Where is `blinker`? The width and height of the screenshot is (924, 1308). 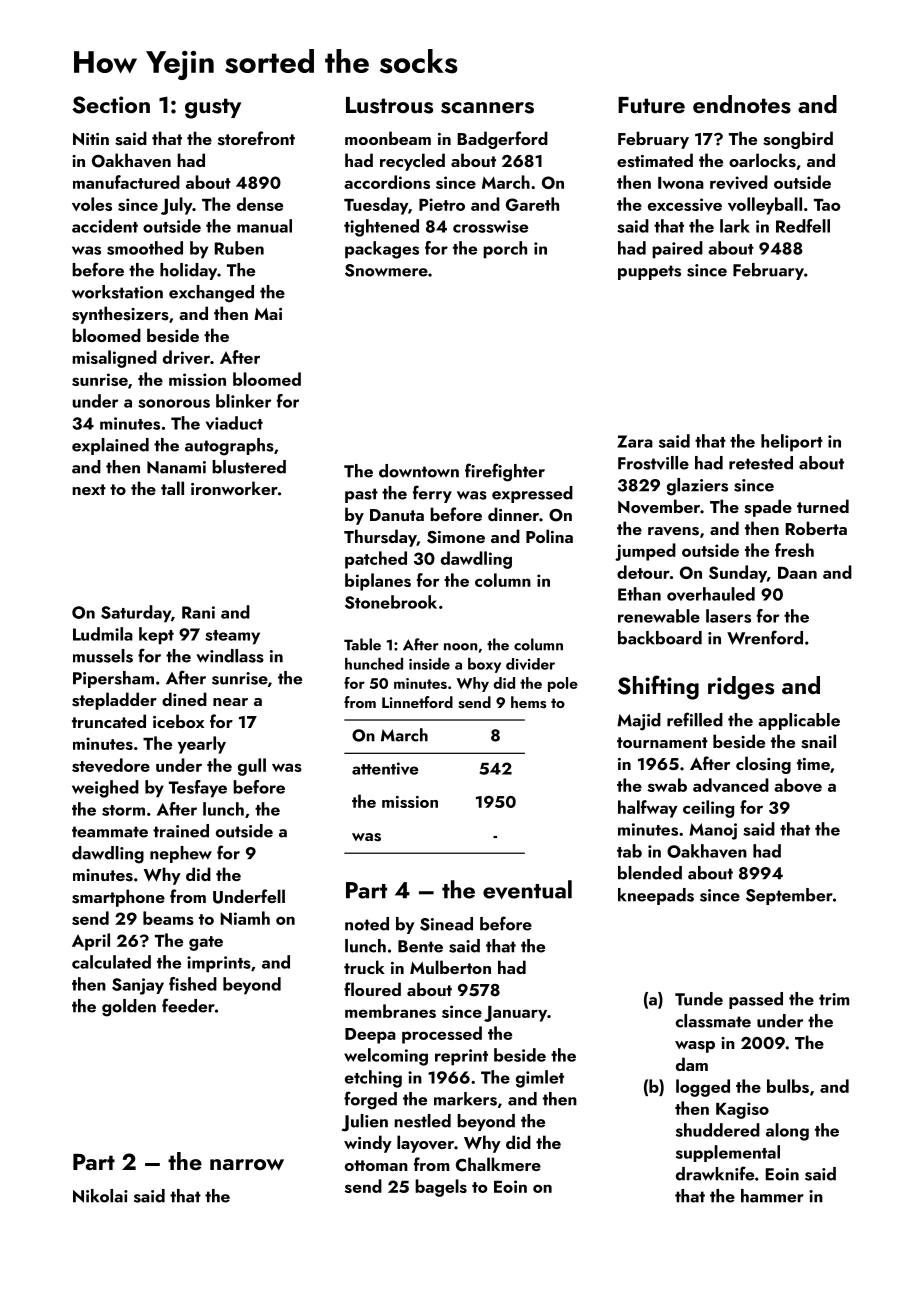 blinker is located at coordinates (243, 401).
